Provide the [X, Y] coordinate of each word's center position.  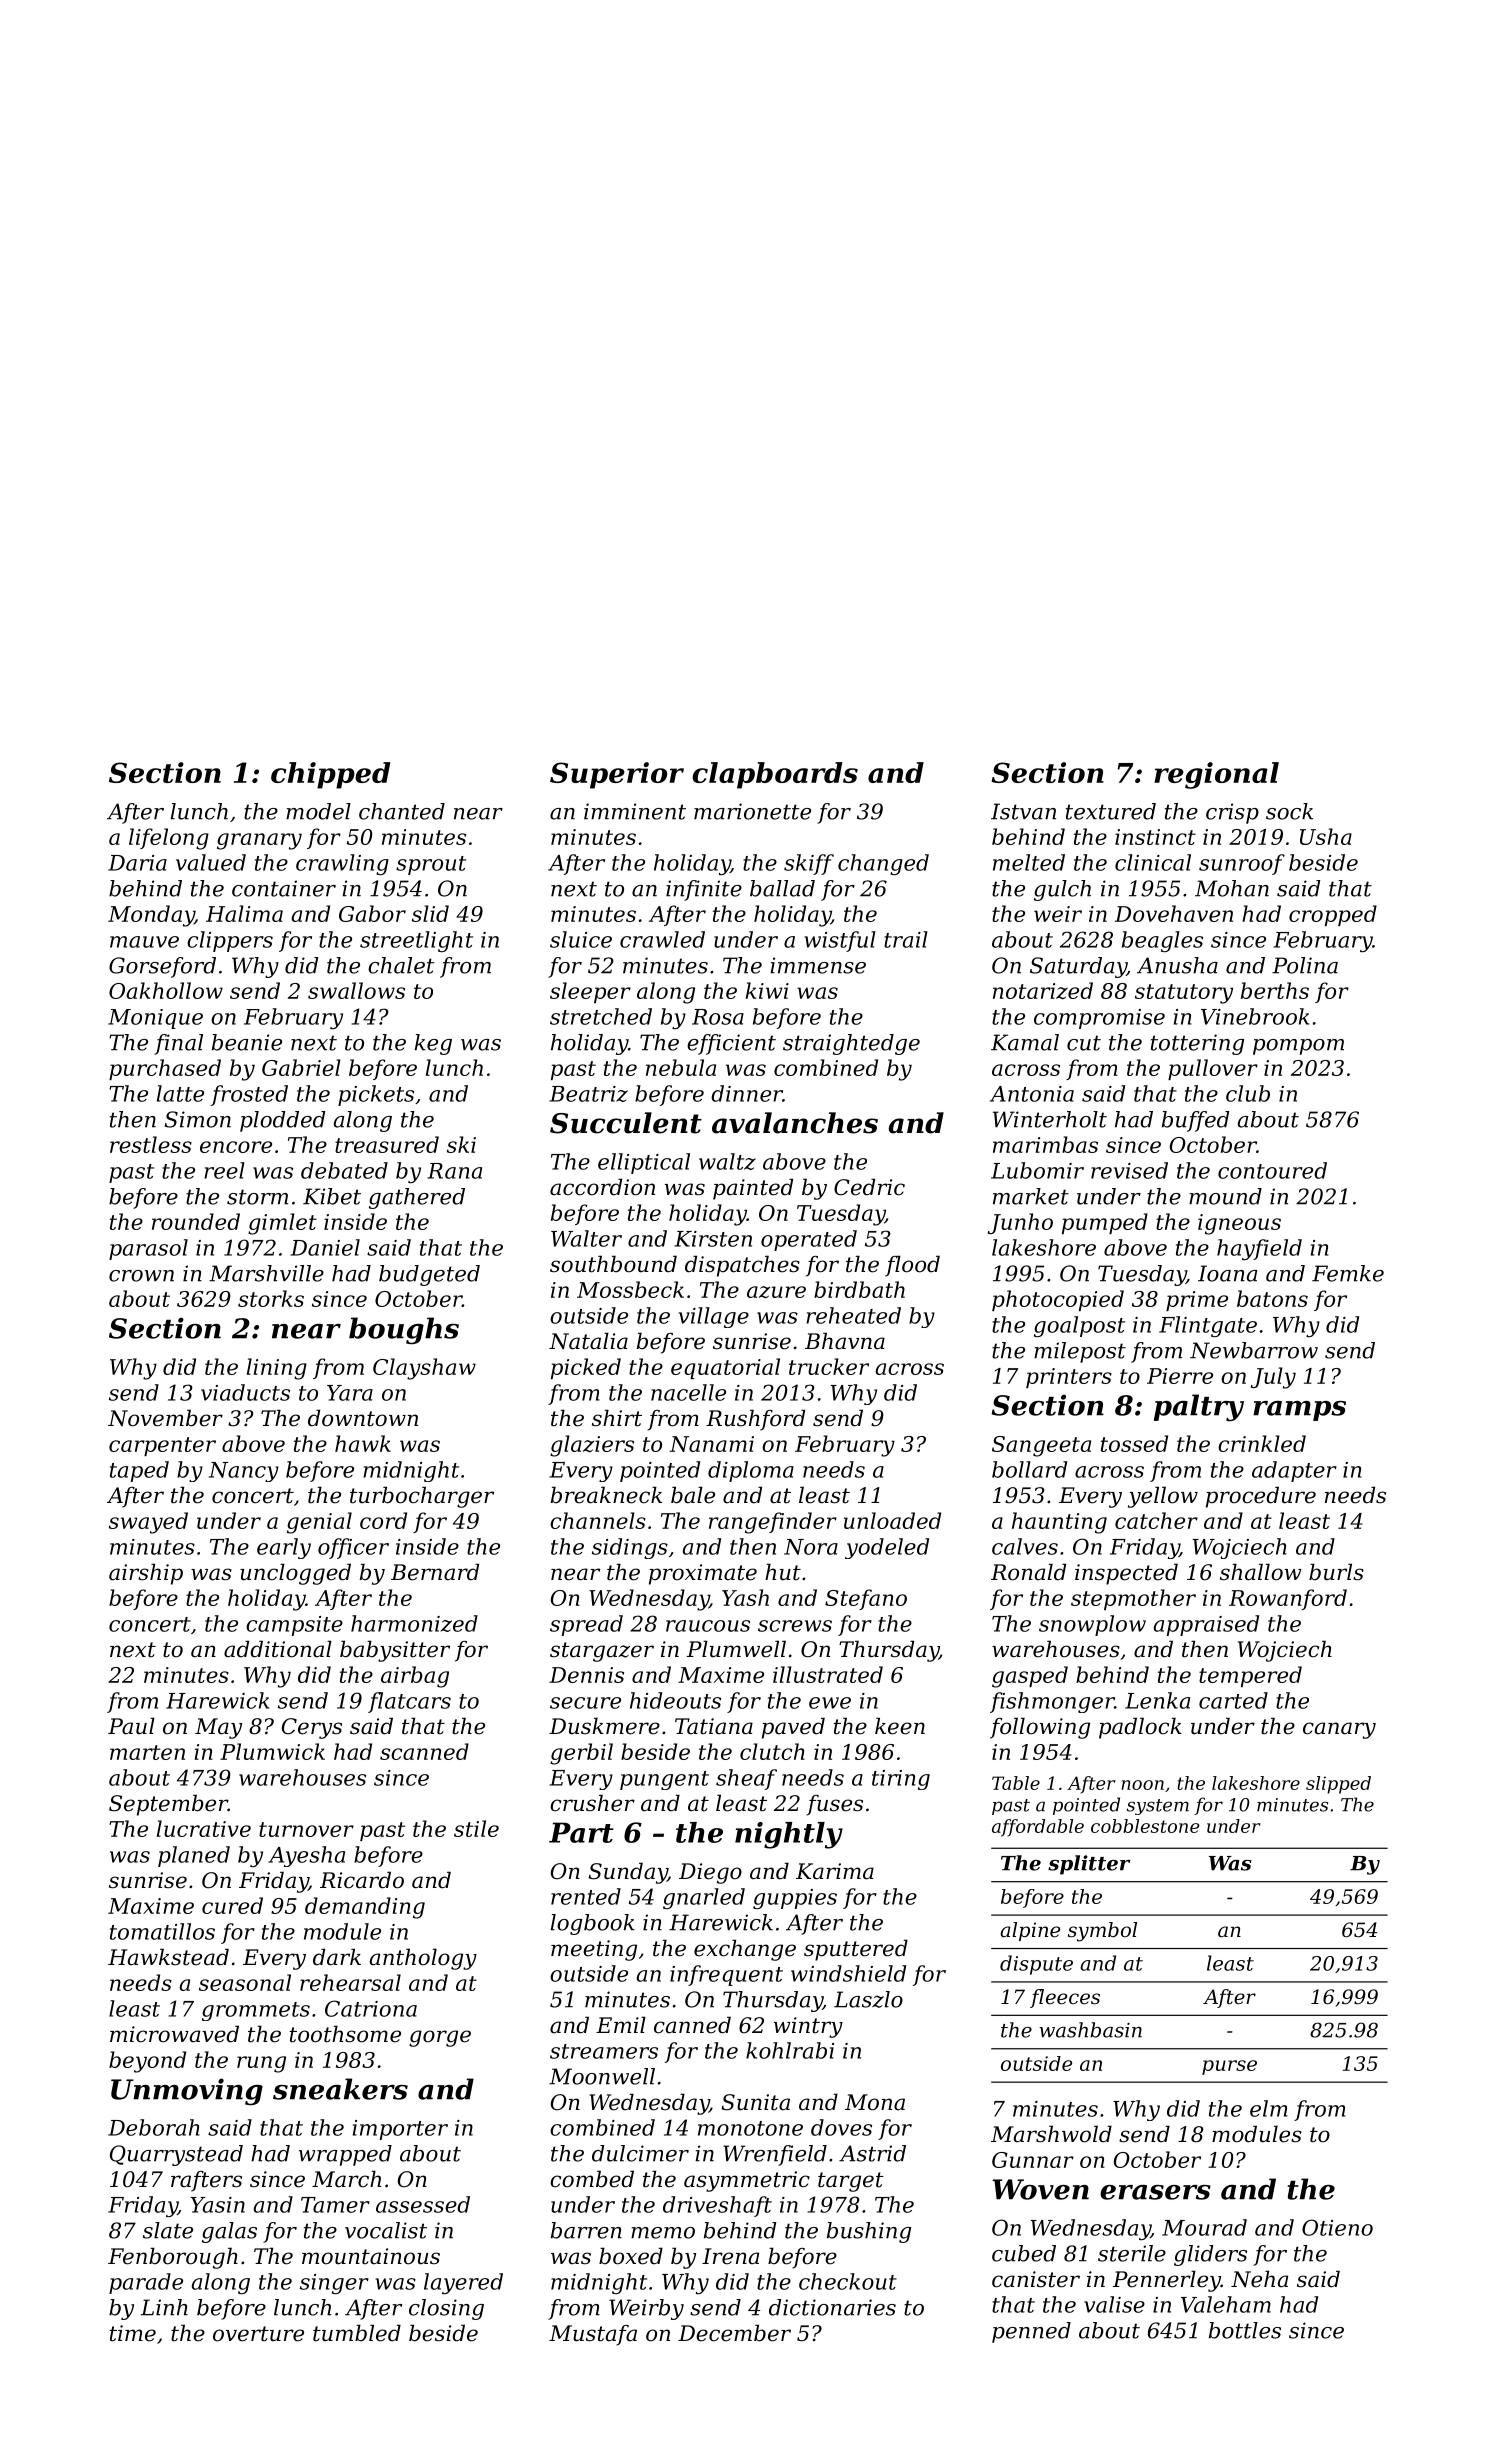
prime [1197, 1301]
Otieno [1337, 2227]
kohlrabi [790, 2050]
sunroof [1242, 864]
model [318, 811]
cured [232, 1905]
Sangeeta [1041, 1446]
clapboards [775, 775]
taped [139, 1471]
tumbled [357, 2333]
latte [180, 1093]
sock [1289, 811]
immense [818, 965]
